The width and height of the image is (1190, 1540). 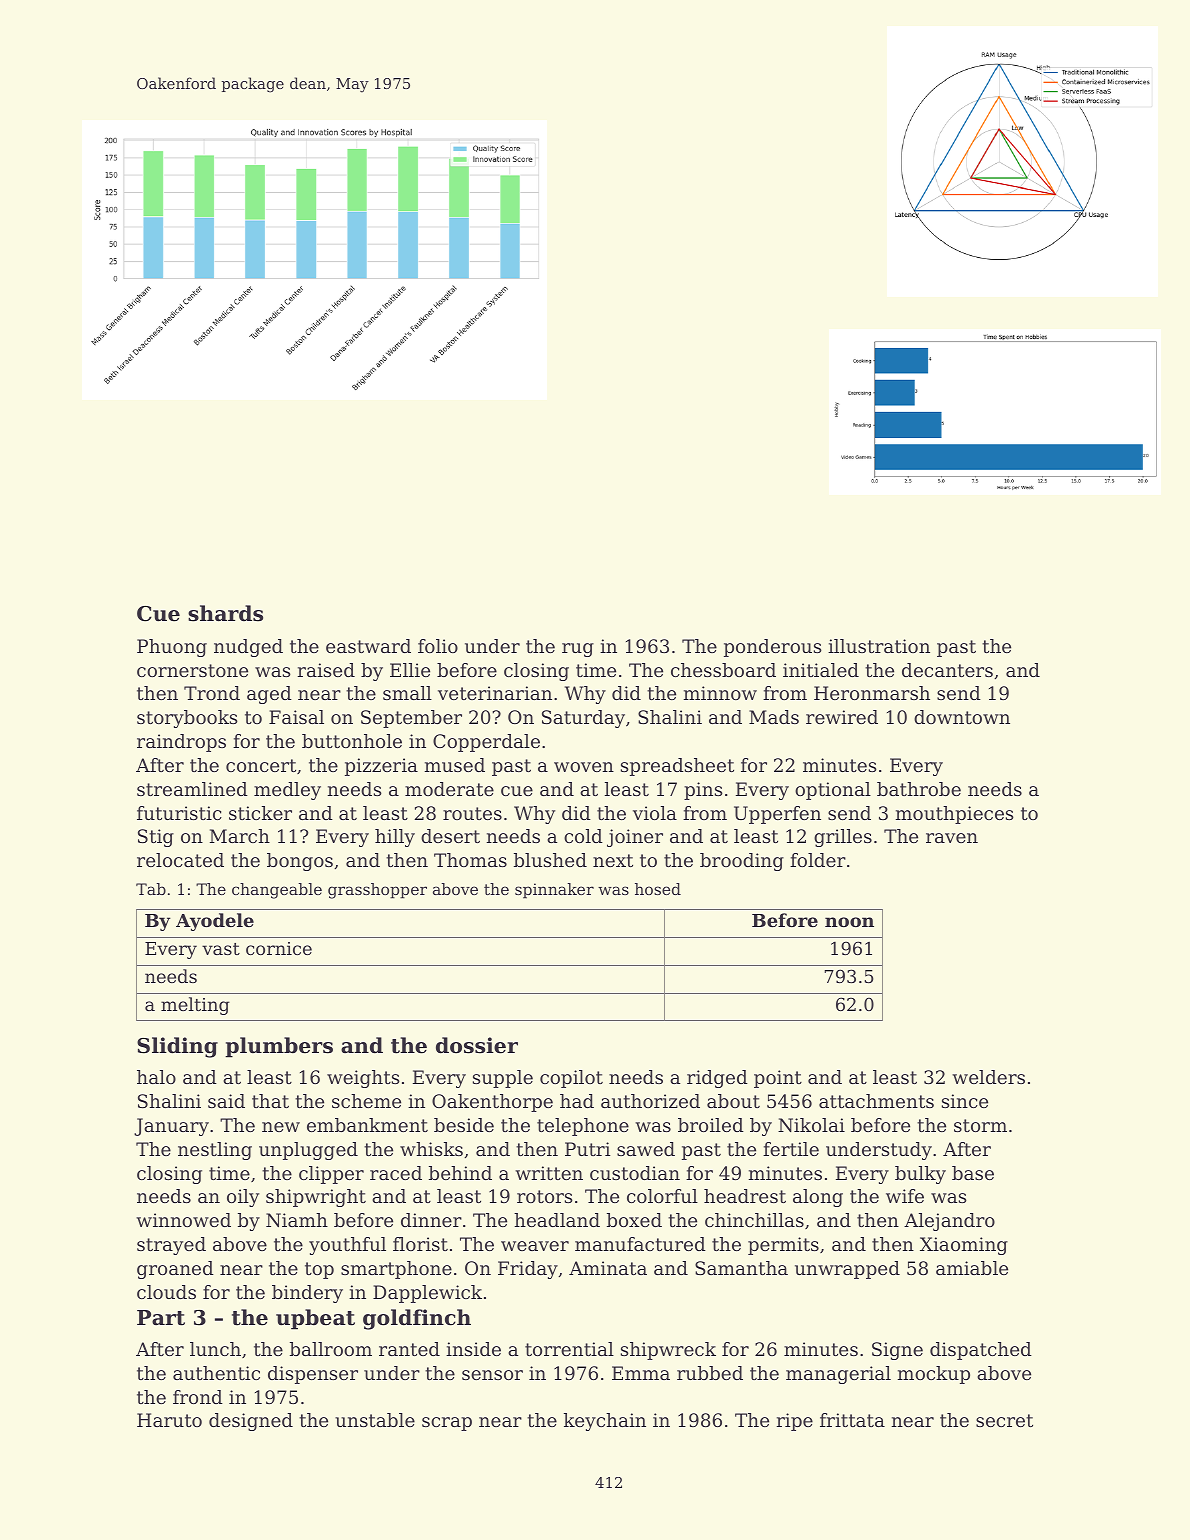 What do you see at coordinates (156, 1077) in the image?
I see `halo` at bounding box center [156, 1077].
